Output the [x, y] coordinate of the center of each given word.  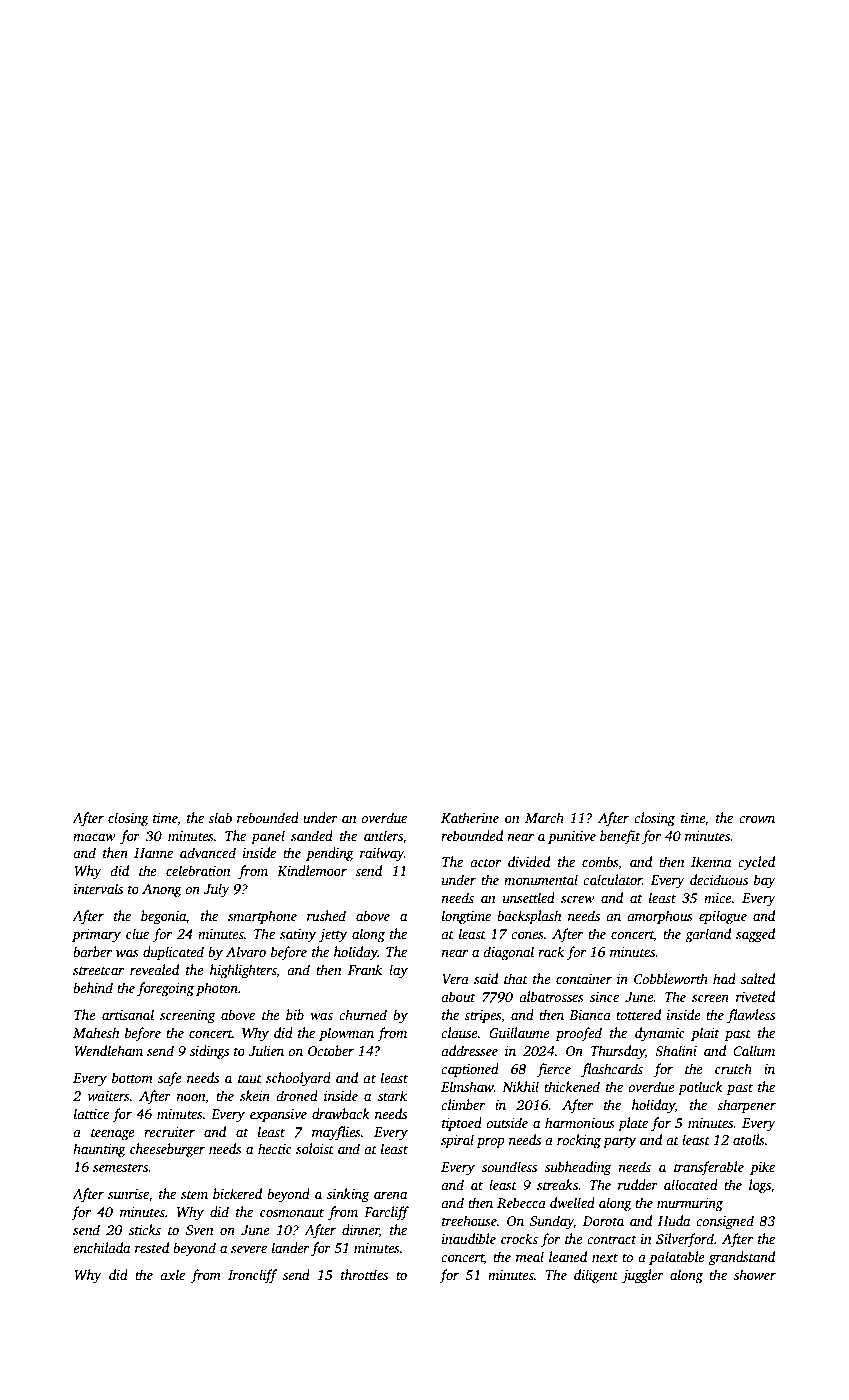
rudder [638, 1184]
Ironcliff [252, 1276]
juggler [643, 1276]
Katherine [470, 817]
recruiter [169, 1132]
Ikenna [711, 861]
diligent [596, 1276]
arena [390, 1195]
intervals [98, 888]
